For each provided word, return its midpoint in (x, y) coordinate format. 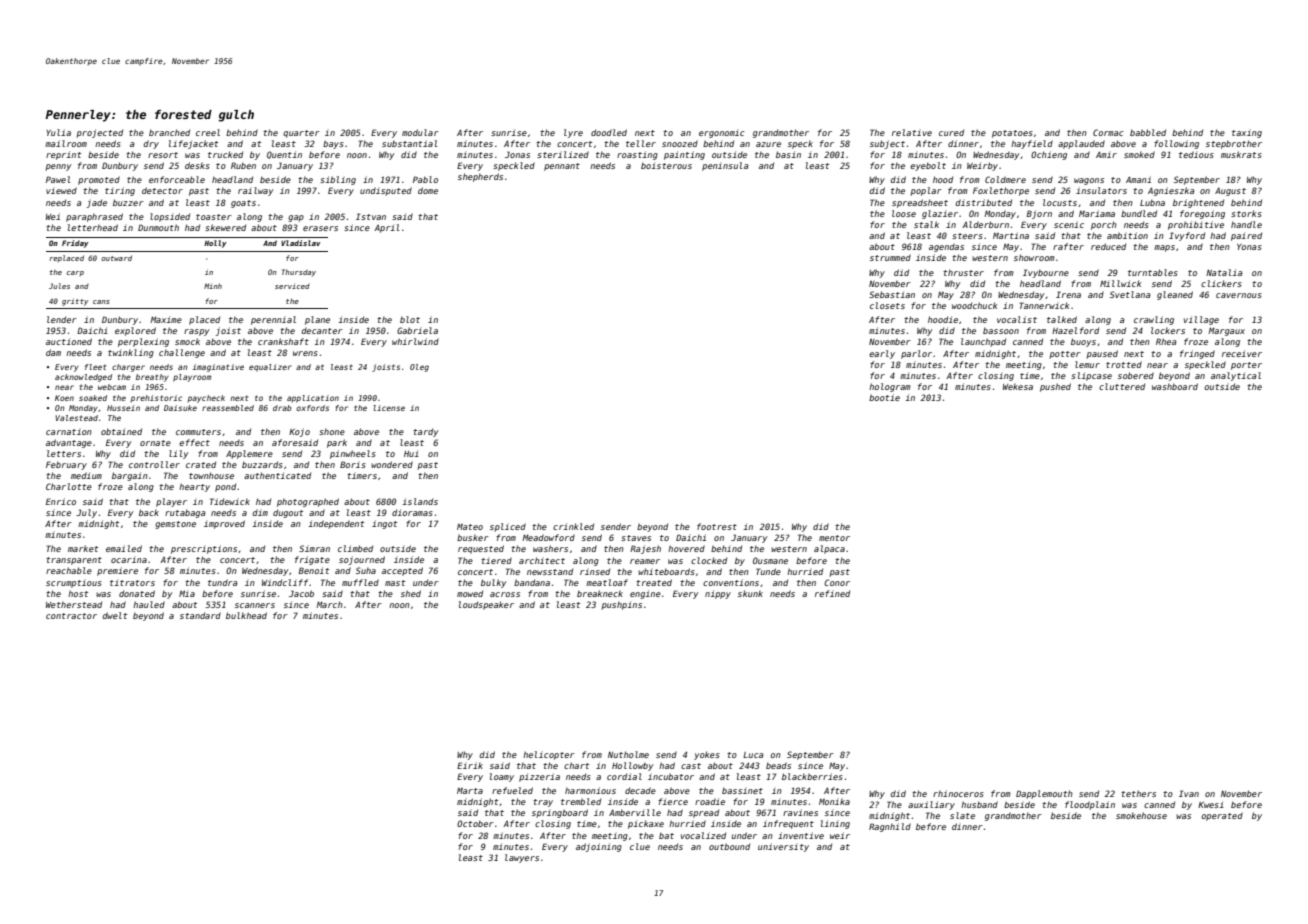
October (475, 823)
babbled (1148, 132)
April (387, 228)
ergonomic (721, 133)
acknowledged (83, 378)
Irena (1068, 294)
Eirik (470, 765)
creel (208, 132)
